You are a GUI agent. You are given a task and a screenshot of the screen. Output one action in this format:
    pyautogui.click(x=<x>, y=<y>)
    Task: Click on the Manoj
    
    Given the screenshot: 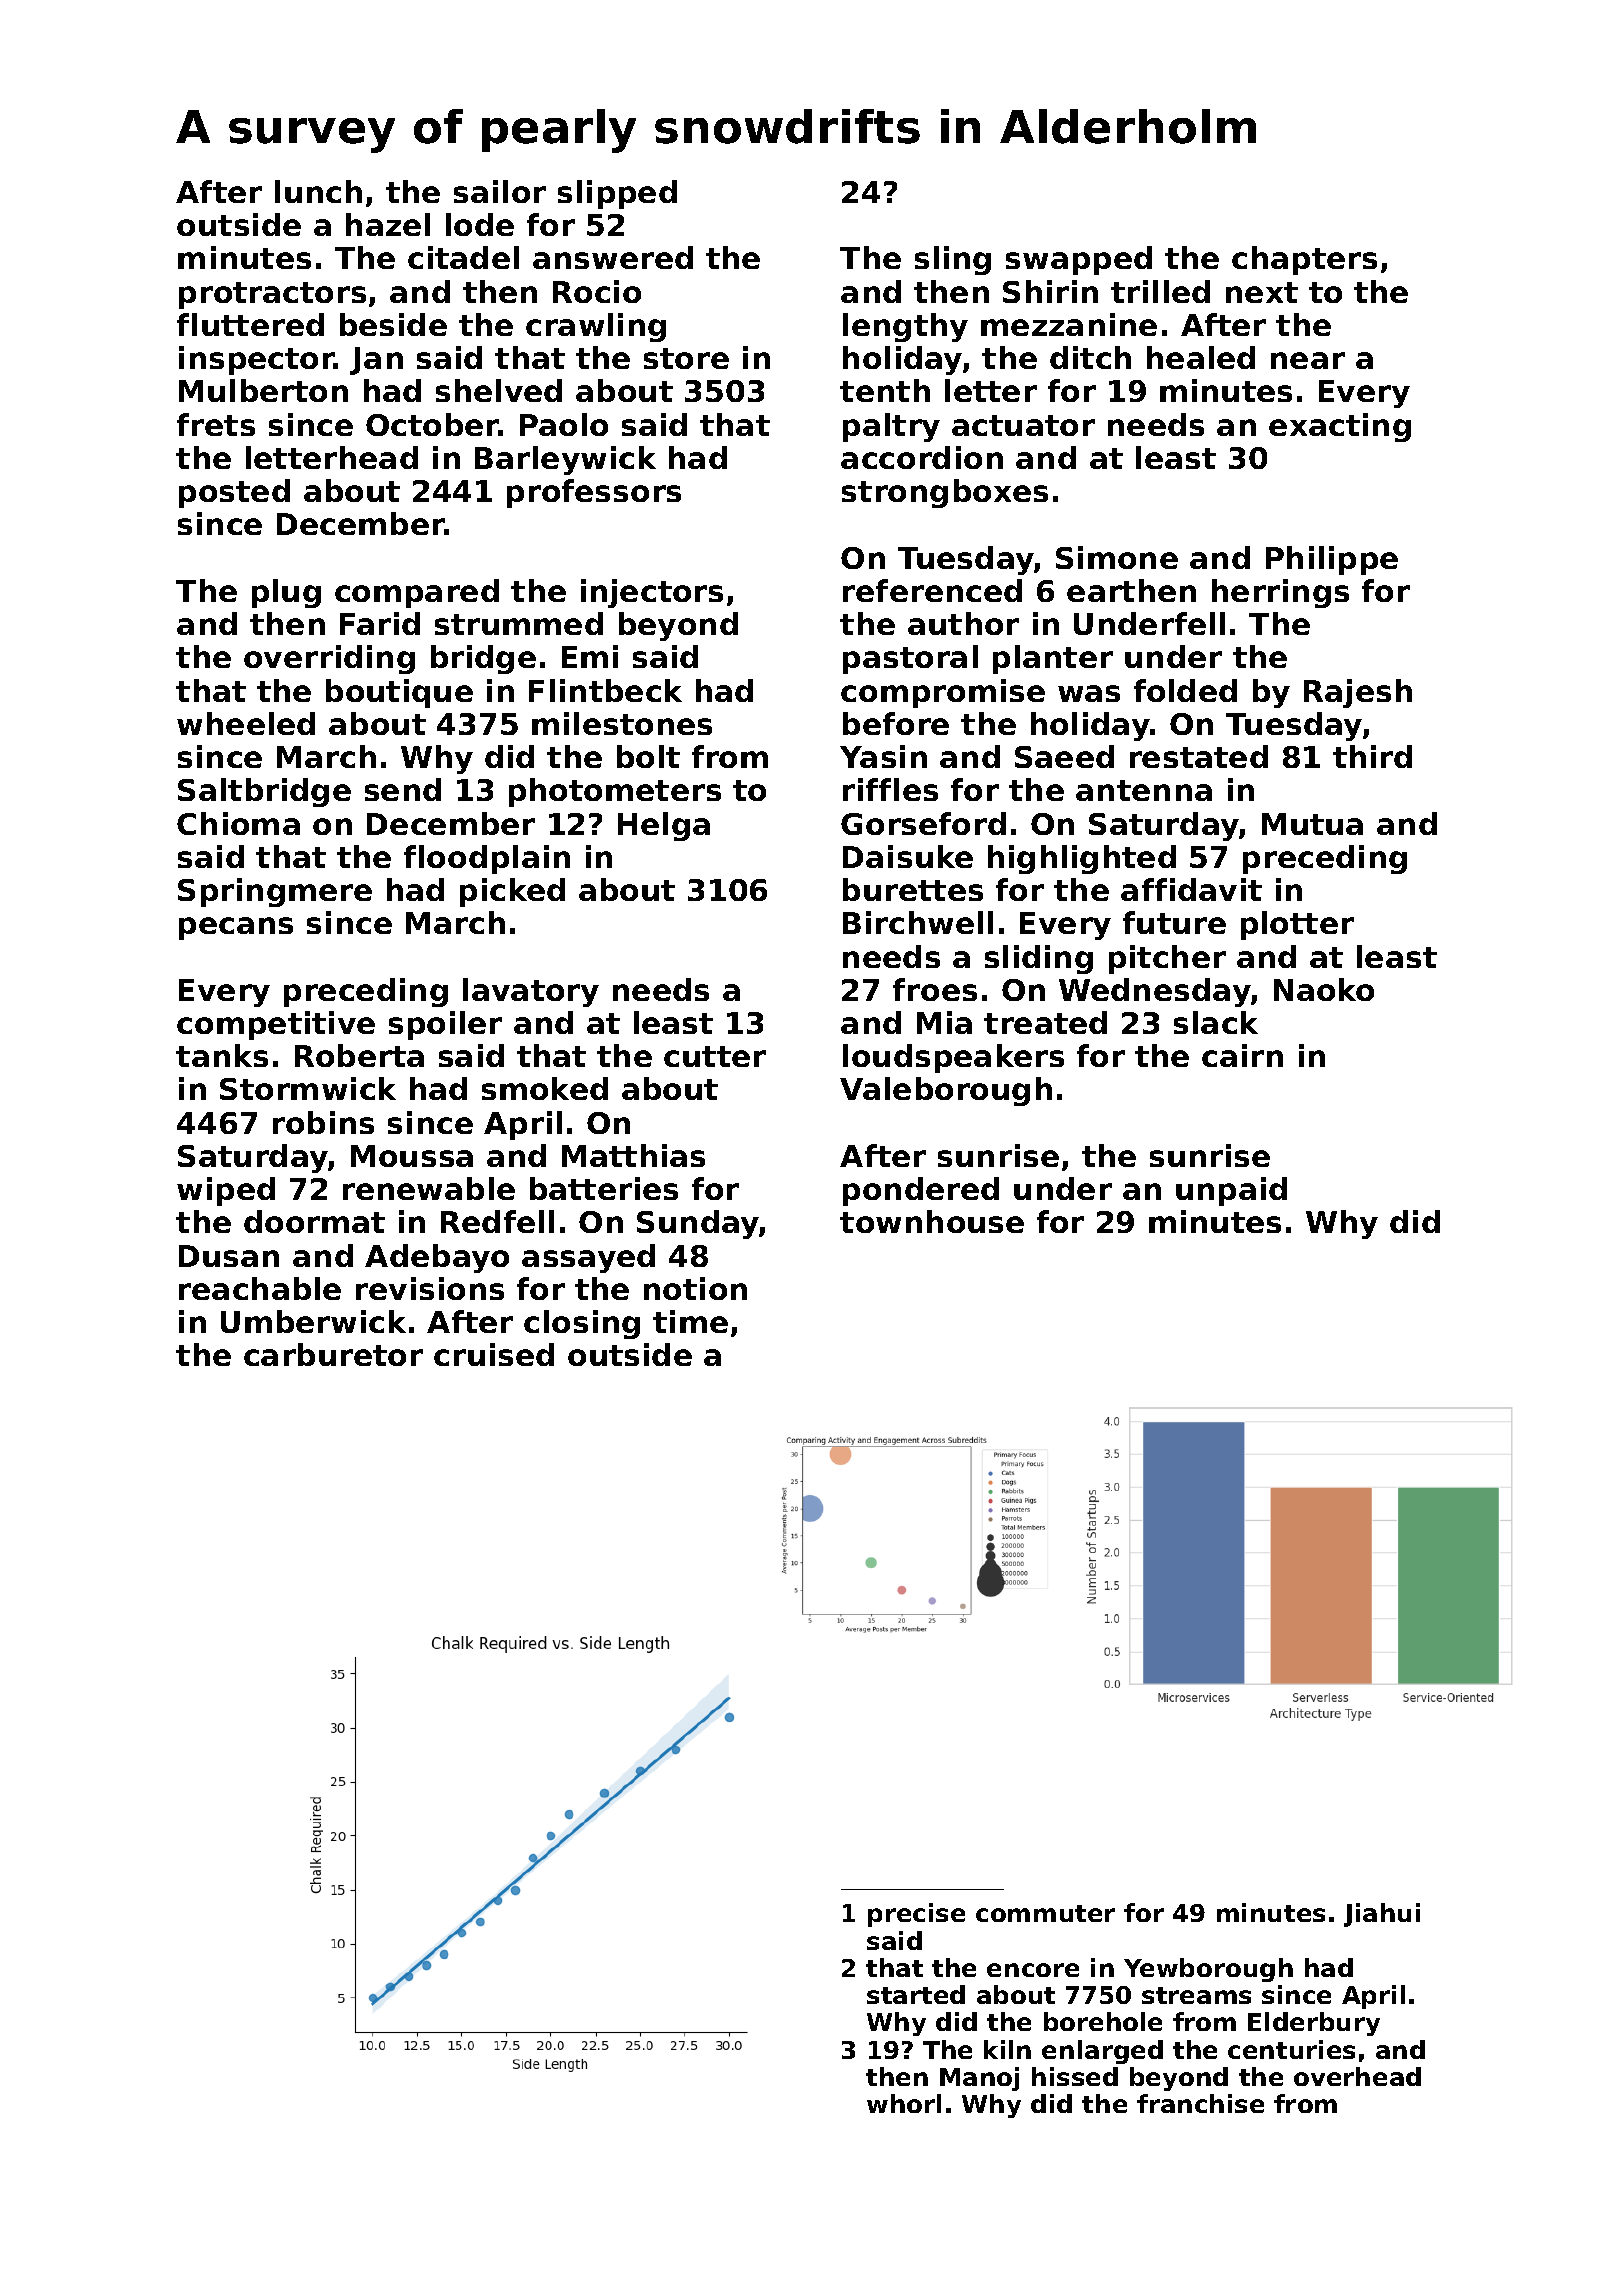 What is the action you would take?
    pyautogui.click(x=979, y=2079)
